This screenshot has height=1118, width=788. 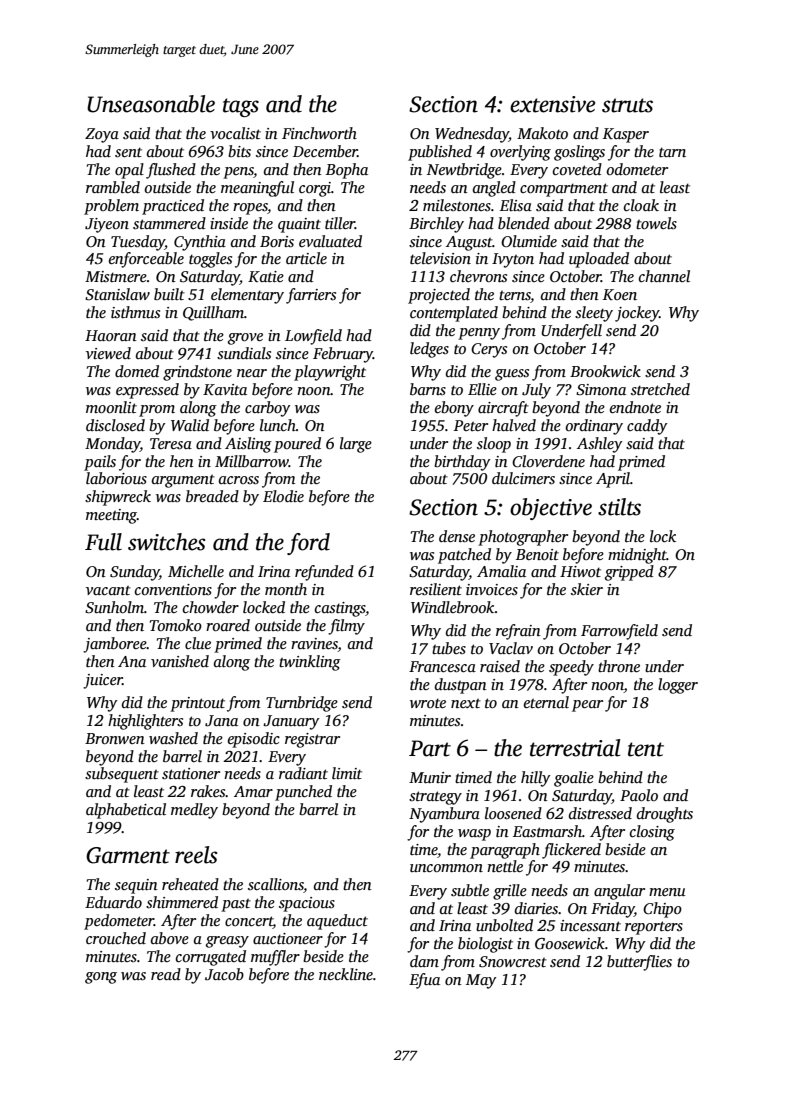 What do you see at coordinates (101, 978) in the screenshot?
I see `gong` at bounding box center [101, 978].
